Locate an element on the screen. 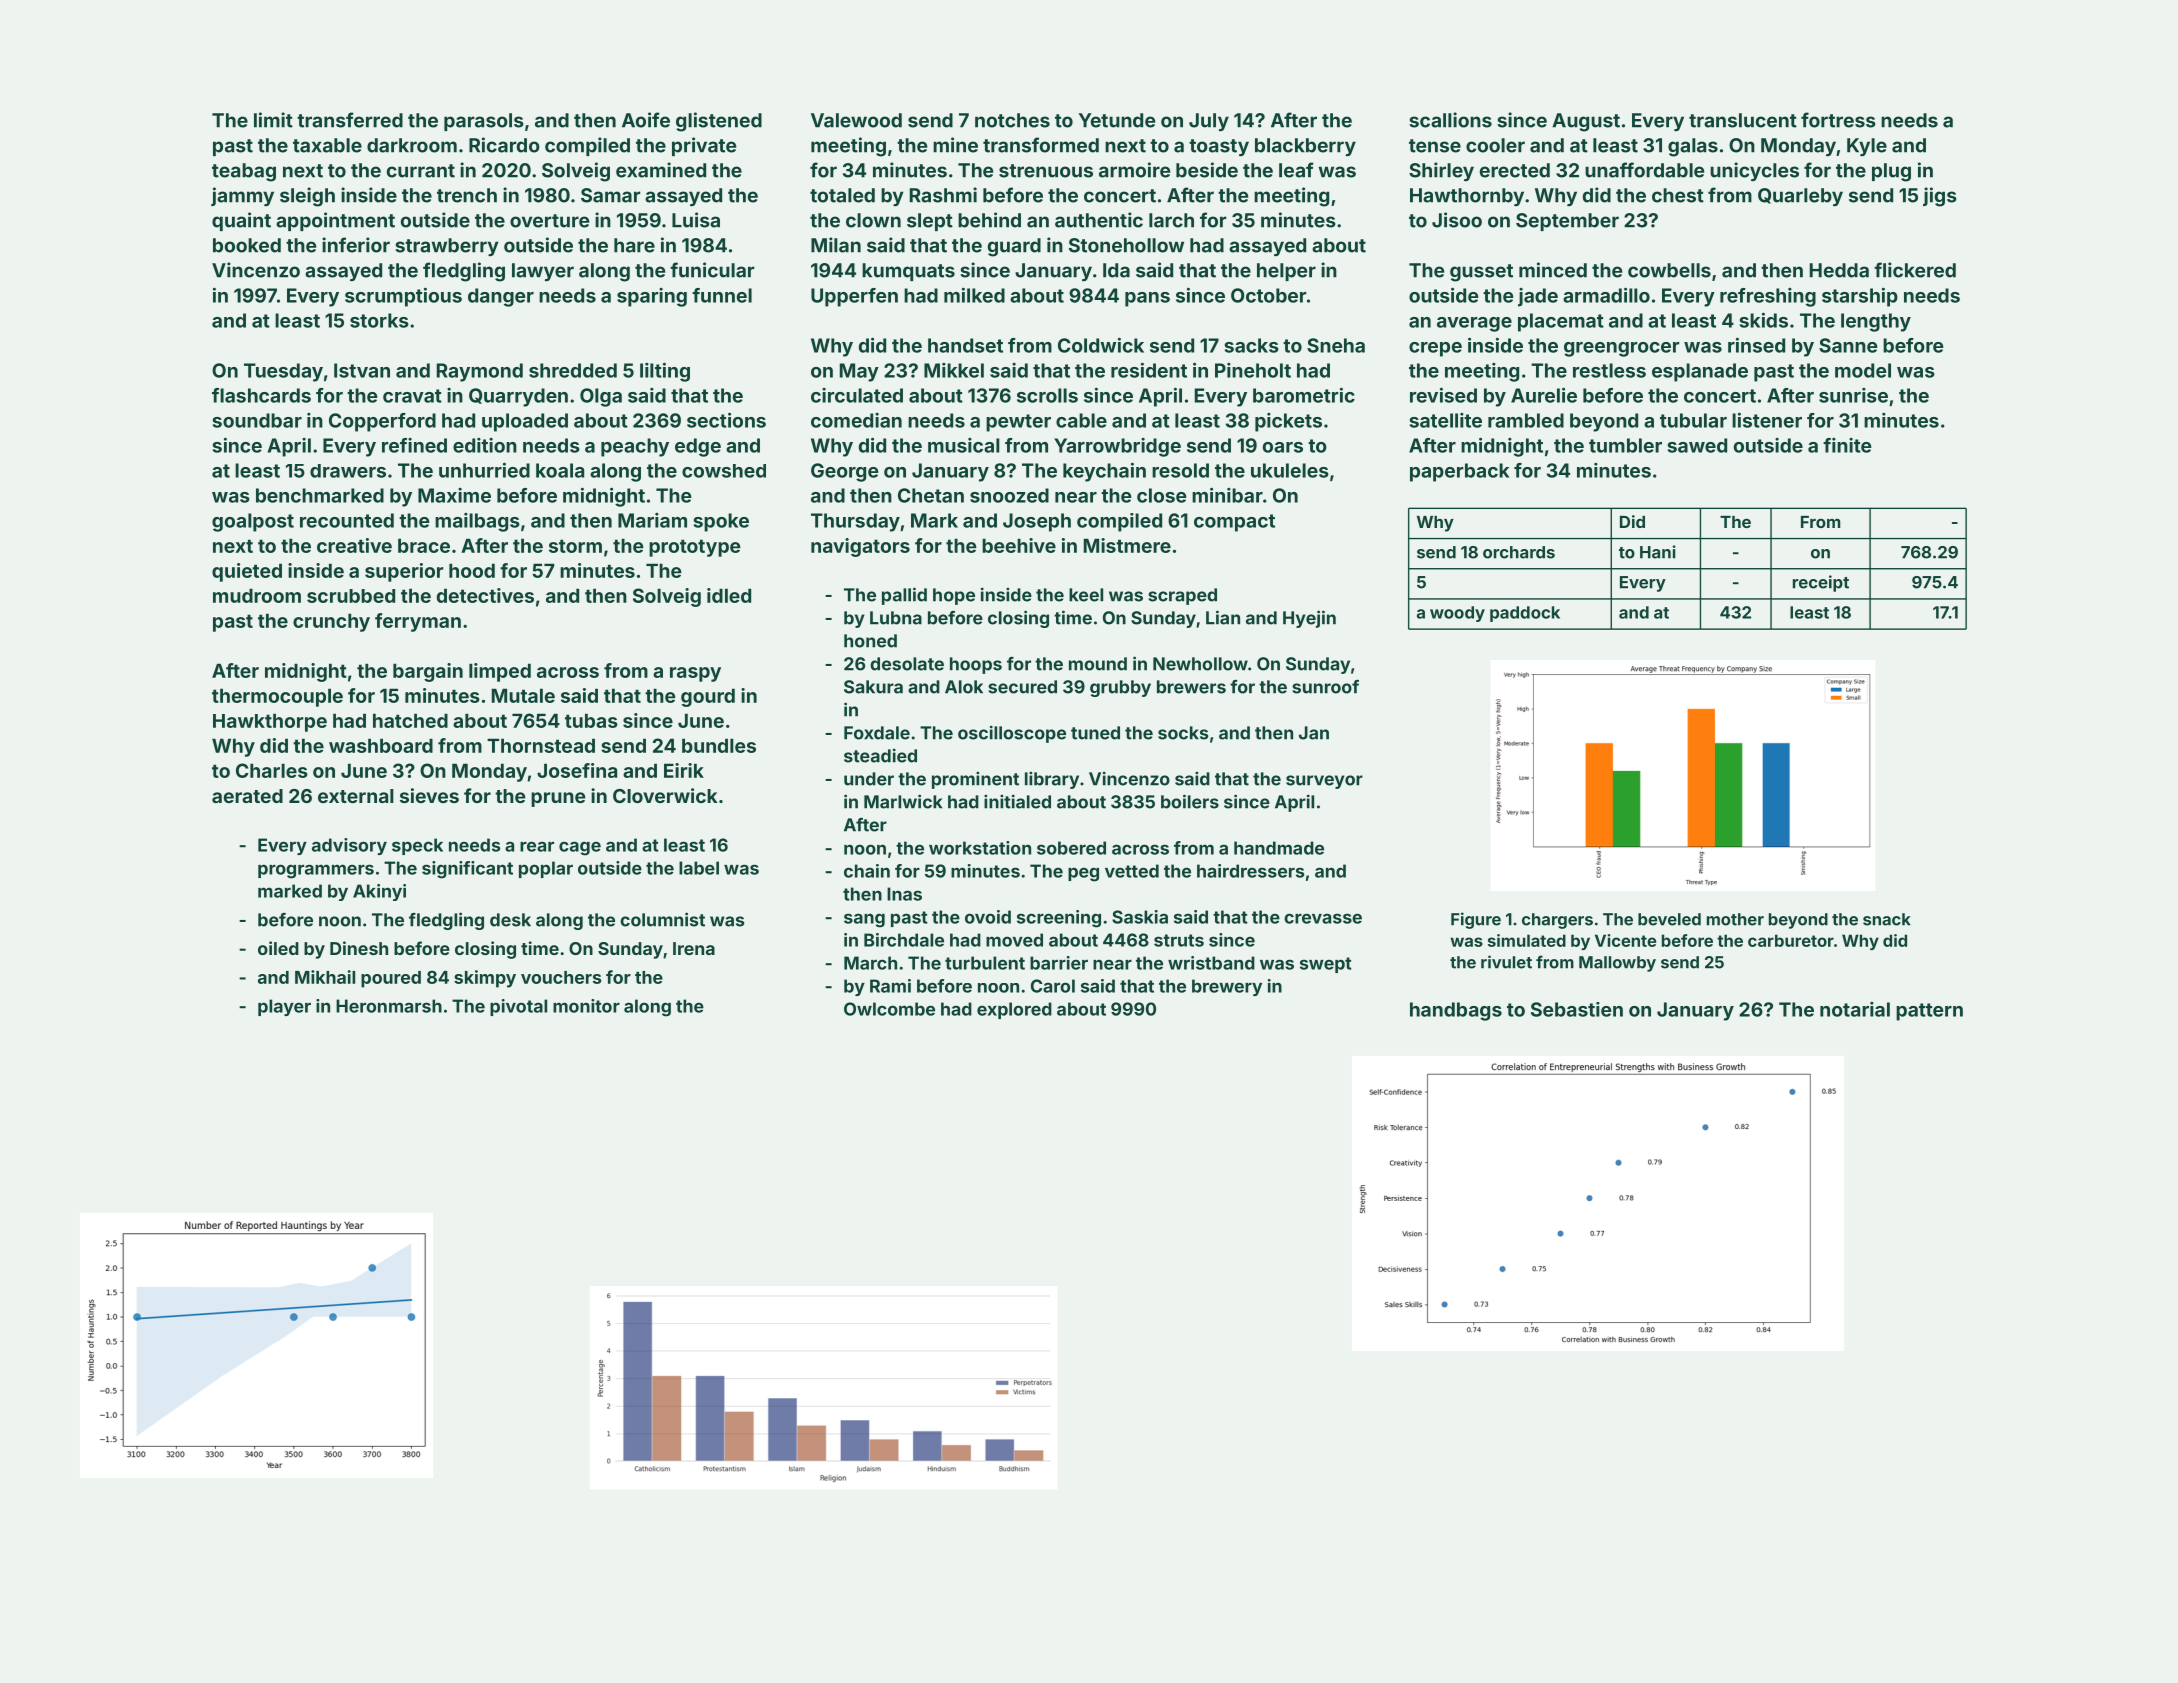 Image resolution: width=2178 pixels, height=1683 pixels. jammy is located at coordinates (242, 196).
